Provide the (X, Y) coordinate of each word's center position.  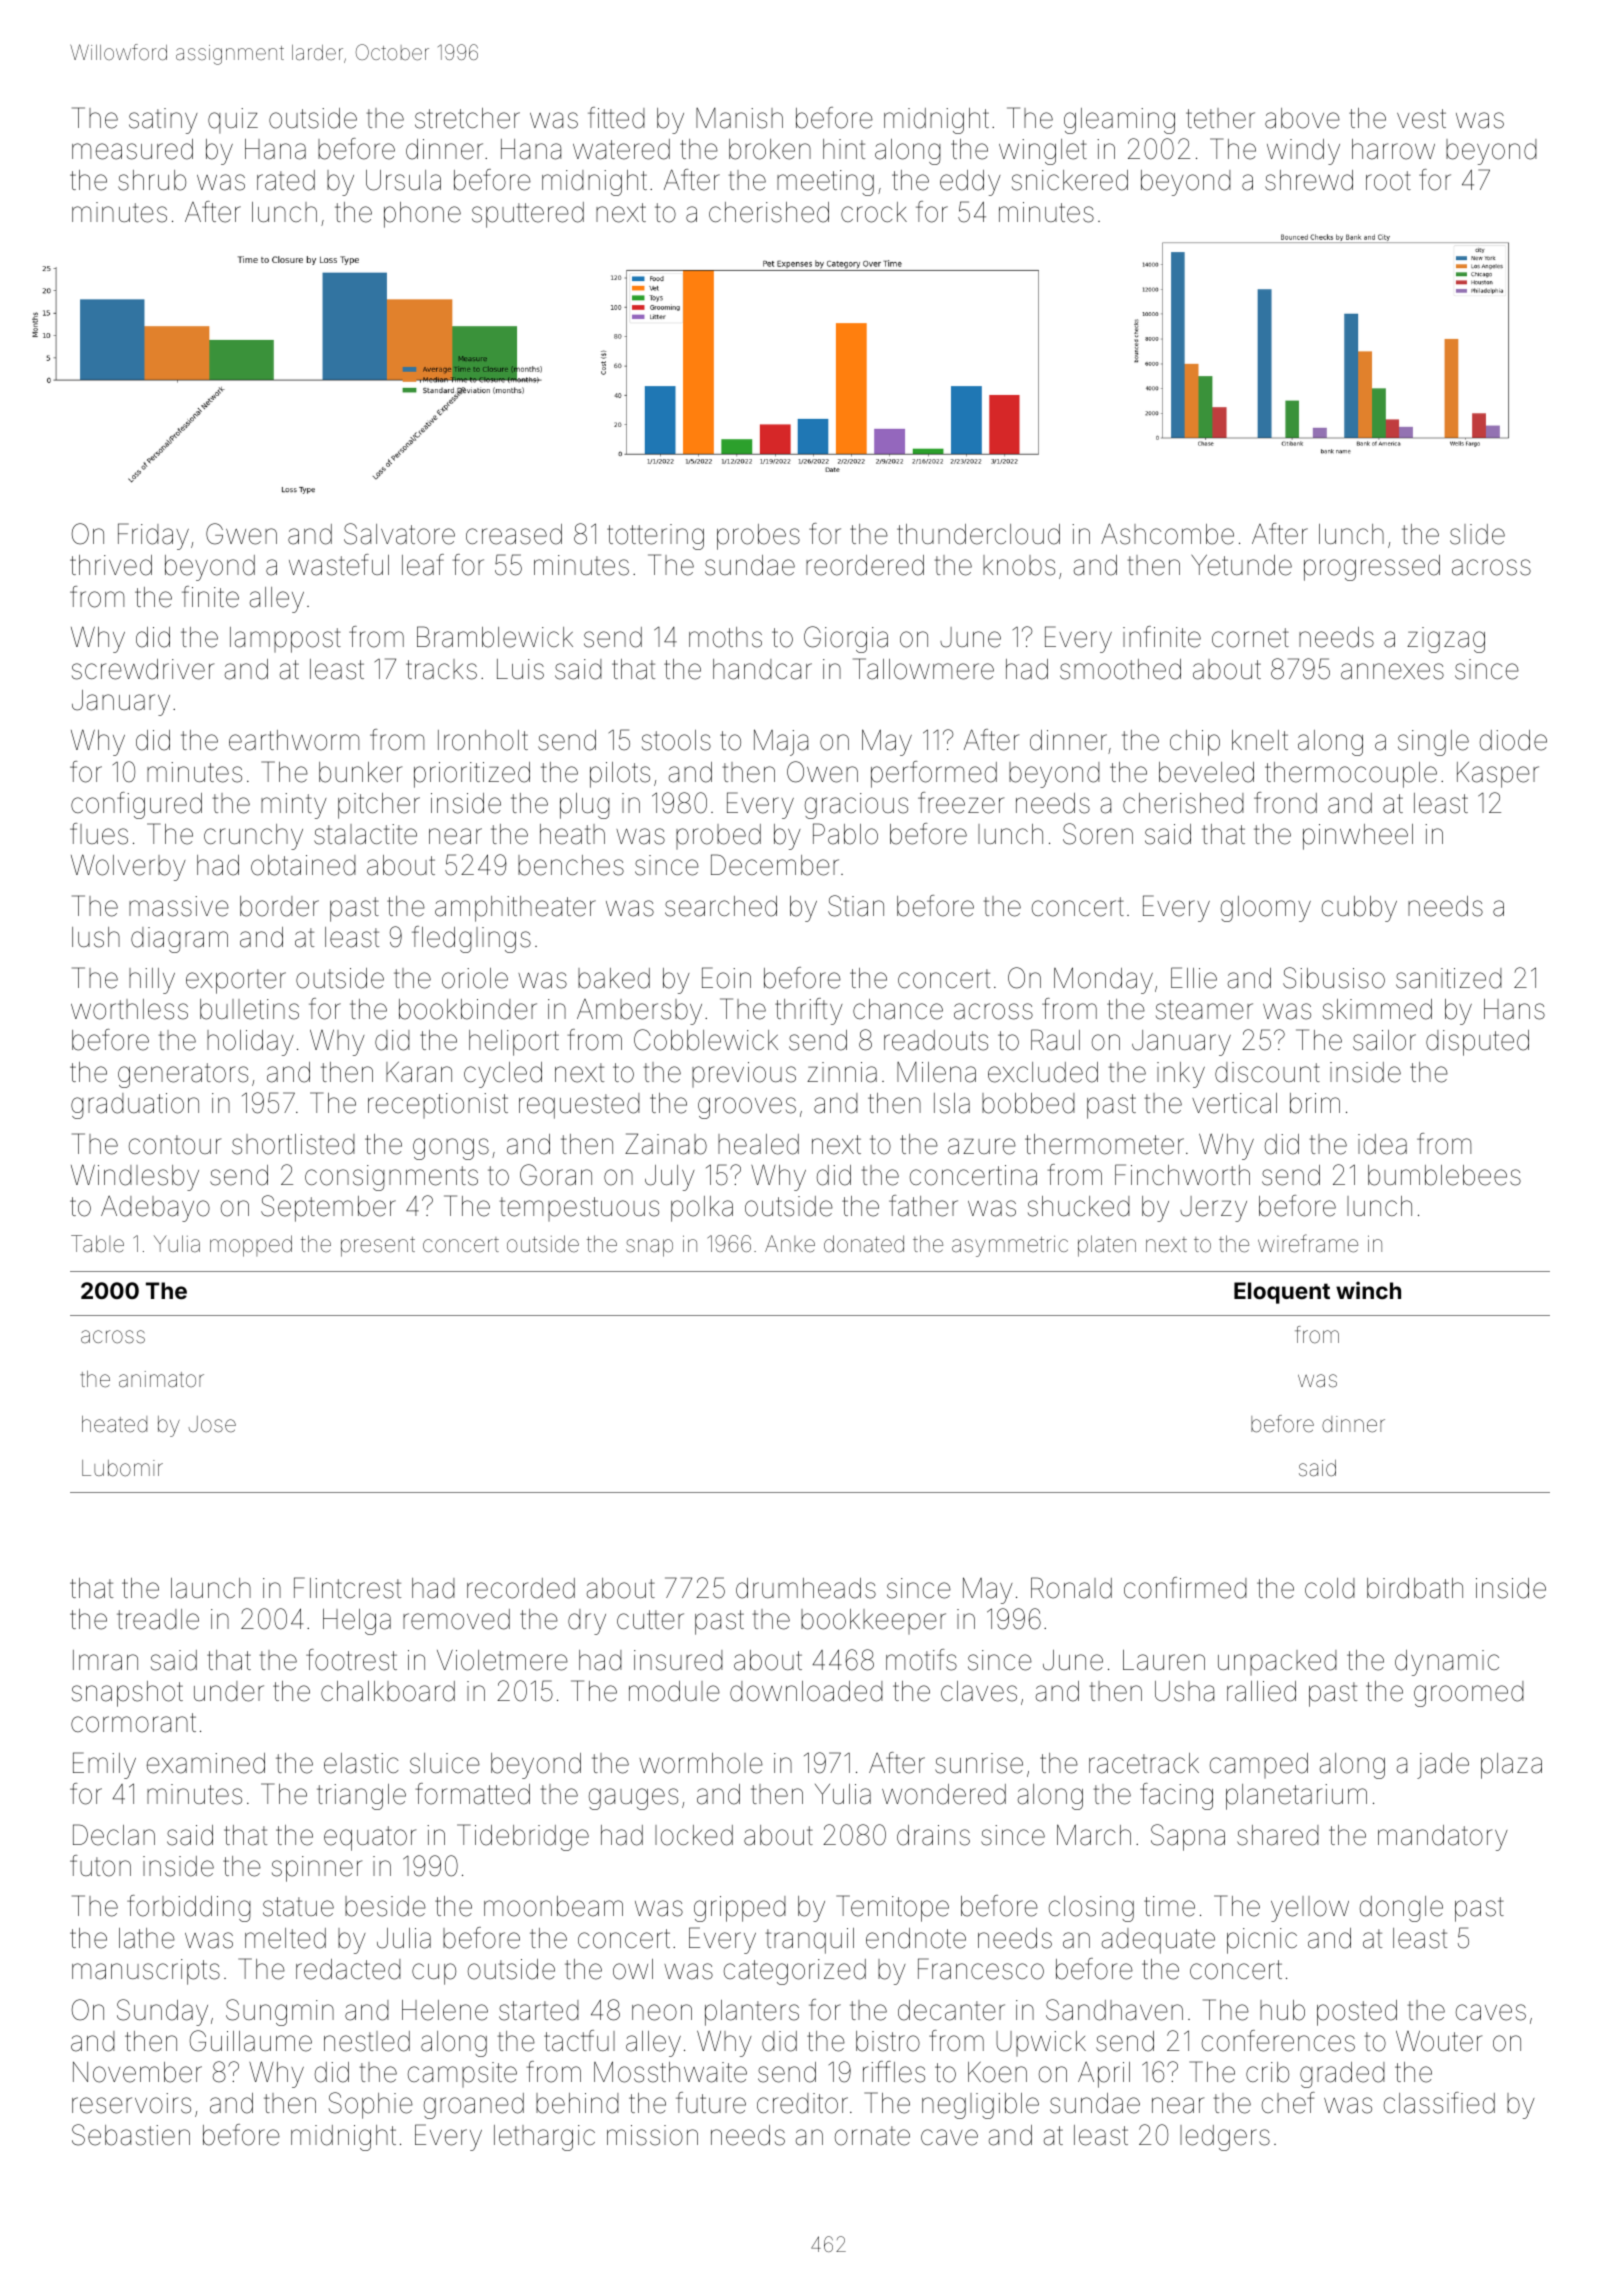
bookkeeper (873, 1621)
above (1302, 118)
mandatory (1443, 1838)
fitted (616, 118)
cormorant (133, 1723)
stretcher (467, 118)
